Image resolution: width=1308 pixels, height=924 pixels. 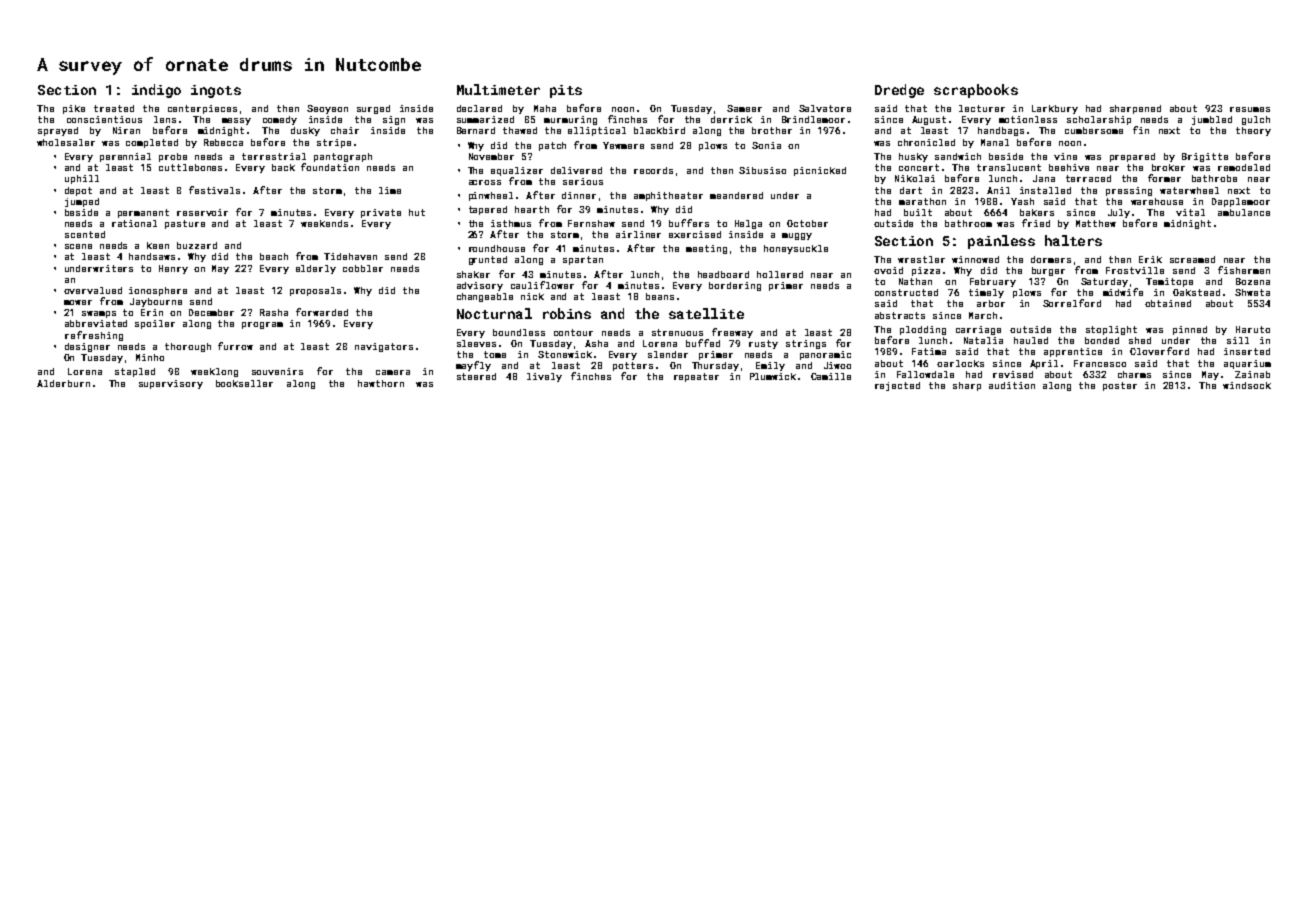 I want to click on stapled, so click(x=135, y=372).
